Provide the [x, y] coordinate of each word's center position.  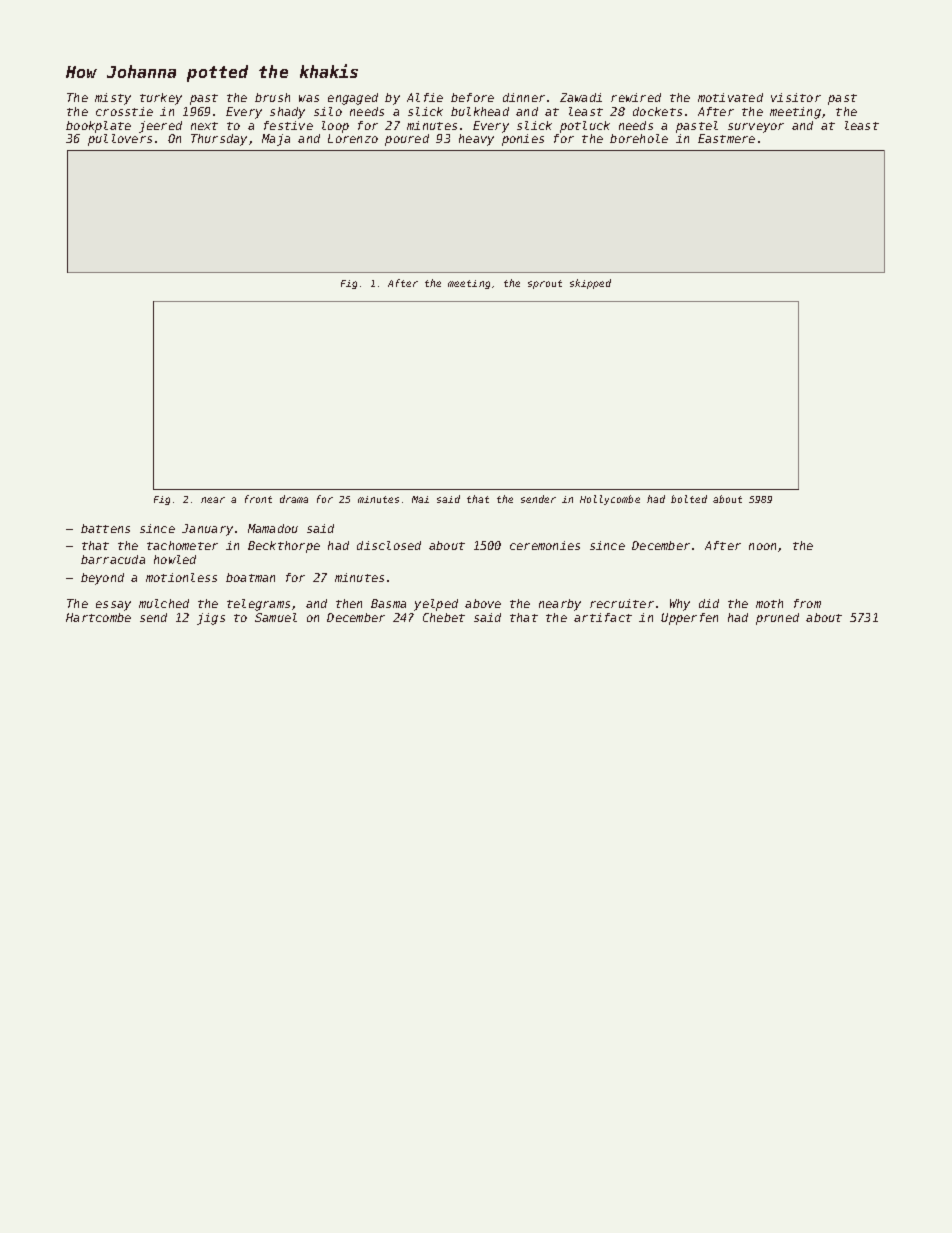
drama [294, 499]
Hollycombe [610, 500]
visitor [796, 97]
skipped [590, 284]
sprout [545, 284]
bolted [689, 499]
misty [113, 99]
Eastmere [726, 138]
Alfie [425, 97]
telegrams [258, 605]
